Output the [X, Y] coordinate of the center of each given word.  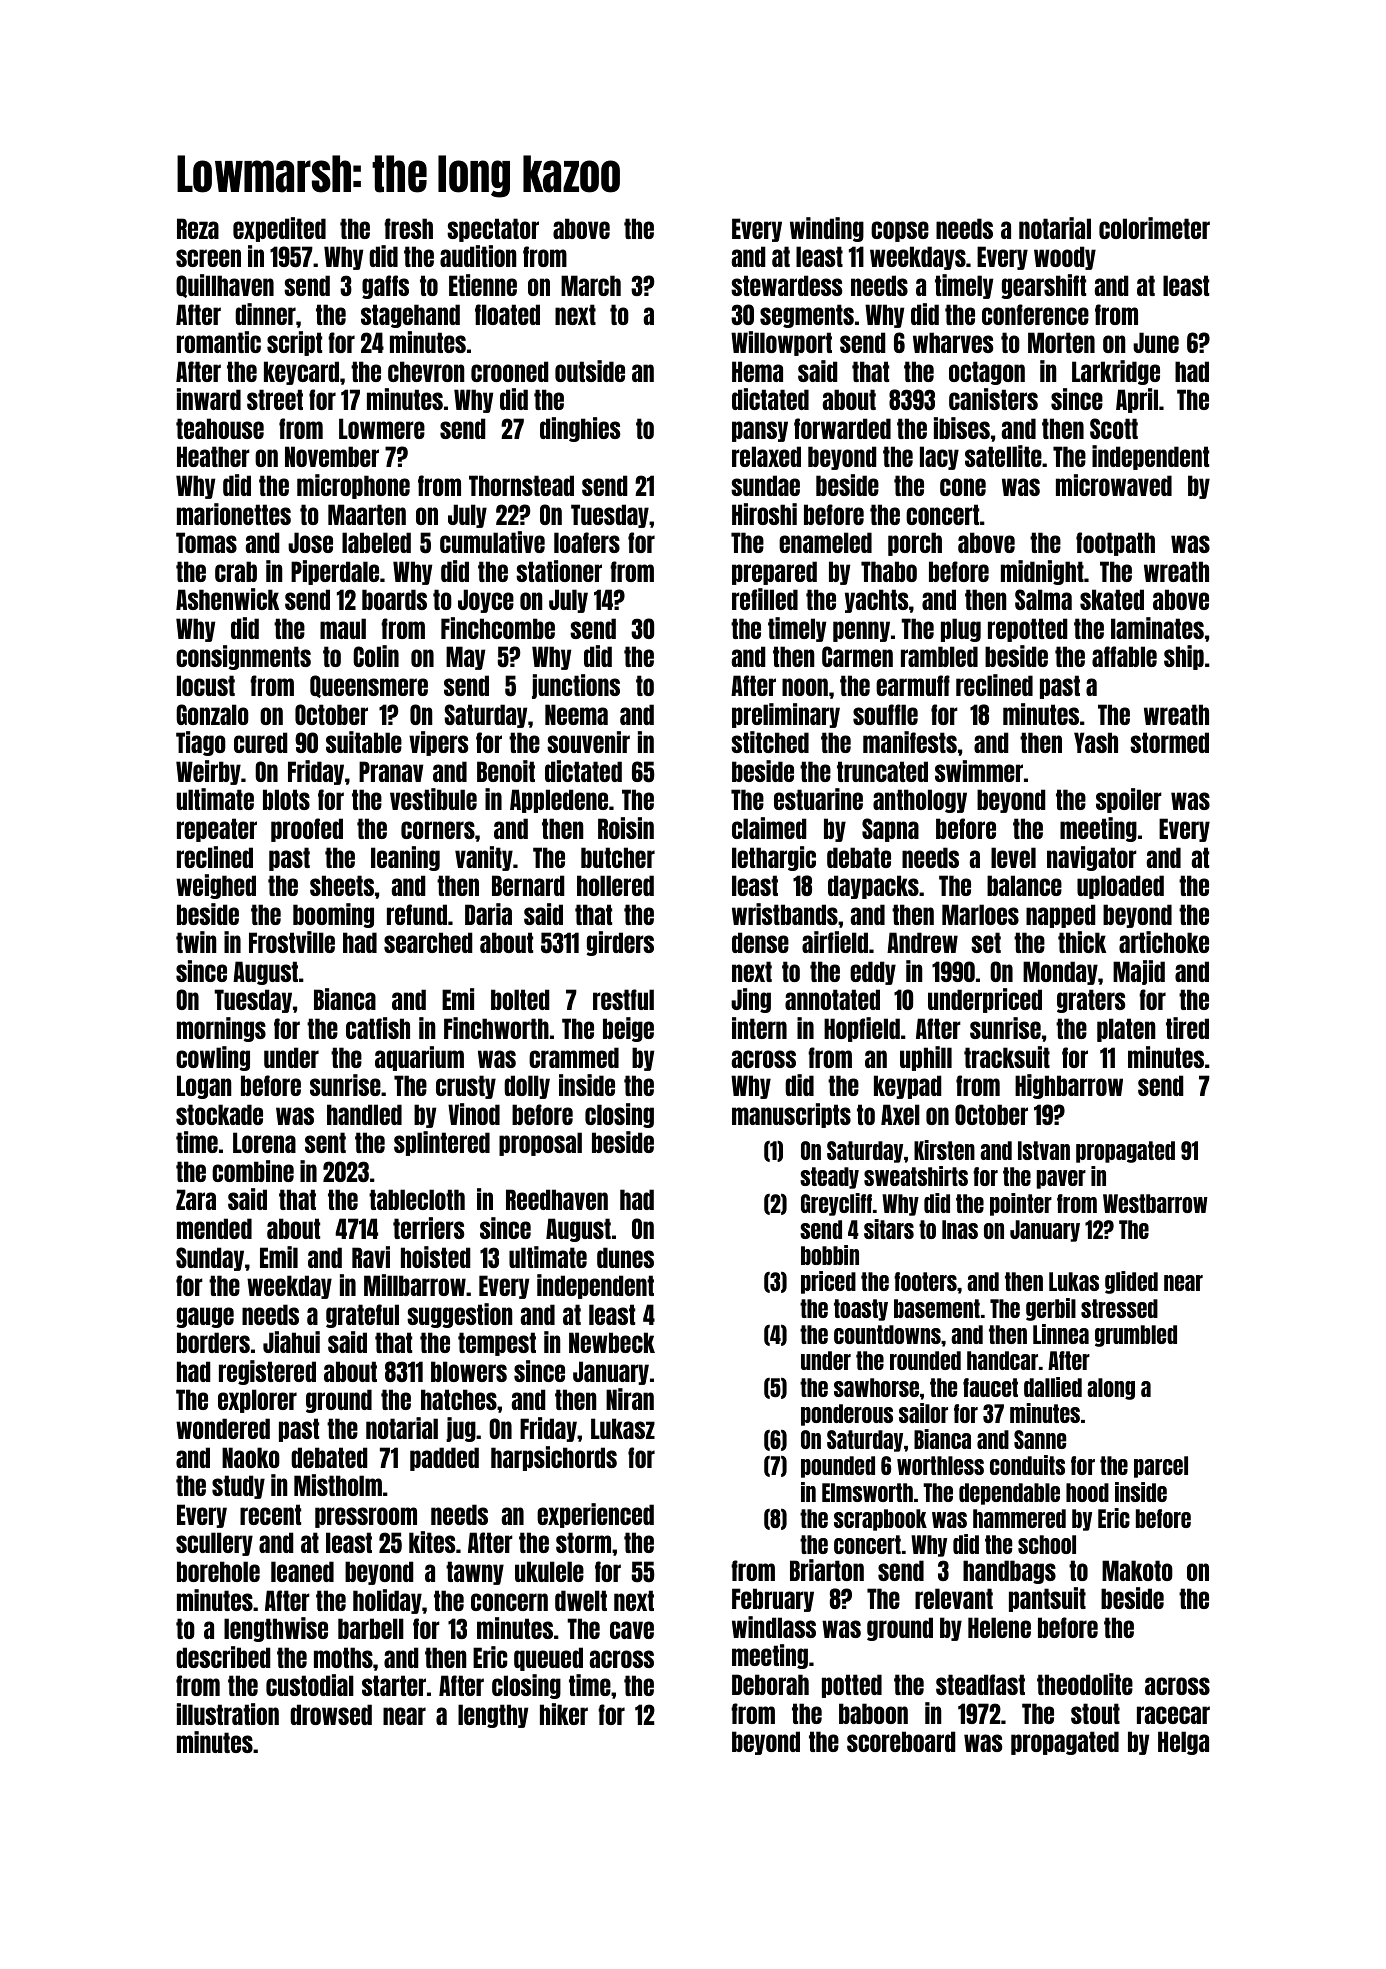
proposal [540, 1144]
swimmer [979, 771]
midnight [1042, 572]
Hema [757, 371]
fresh [408, 228]
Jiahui [291, 1342]
